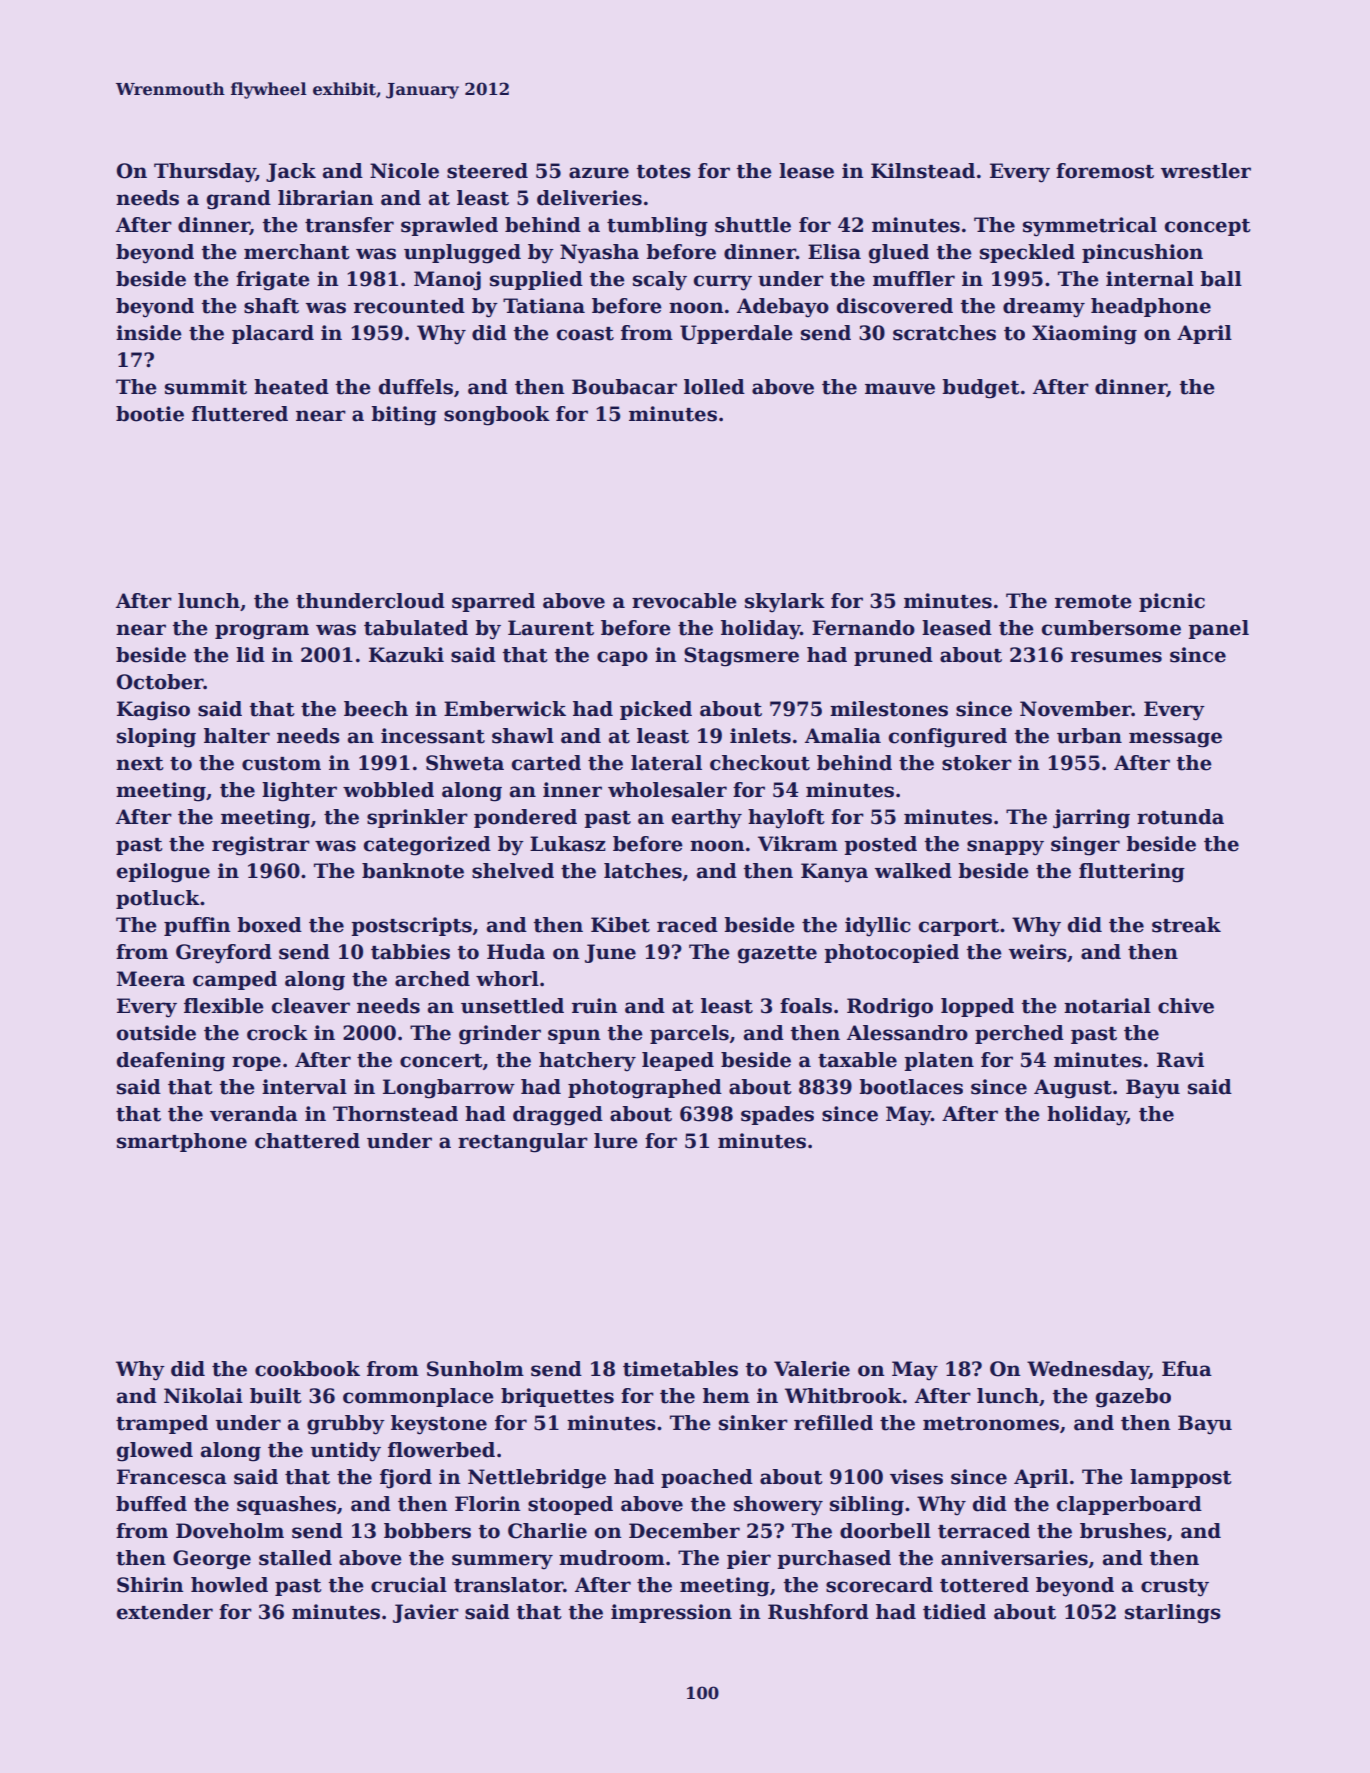 The image size is (1370, 1773). What do you see at coordinates (273, 334) in the screenshot?
I see `placard` at bounding box center [273, 334].
